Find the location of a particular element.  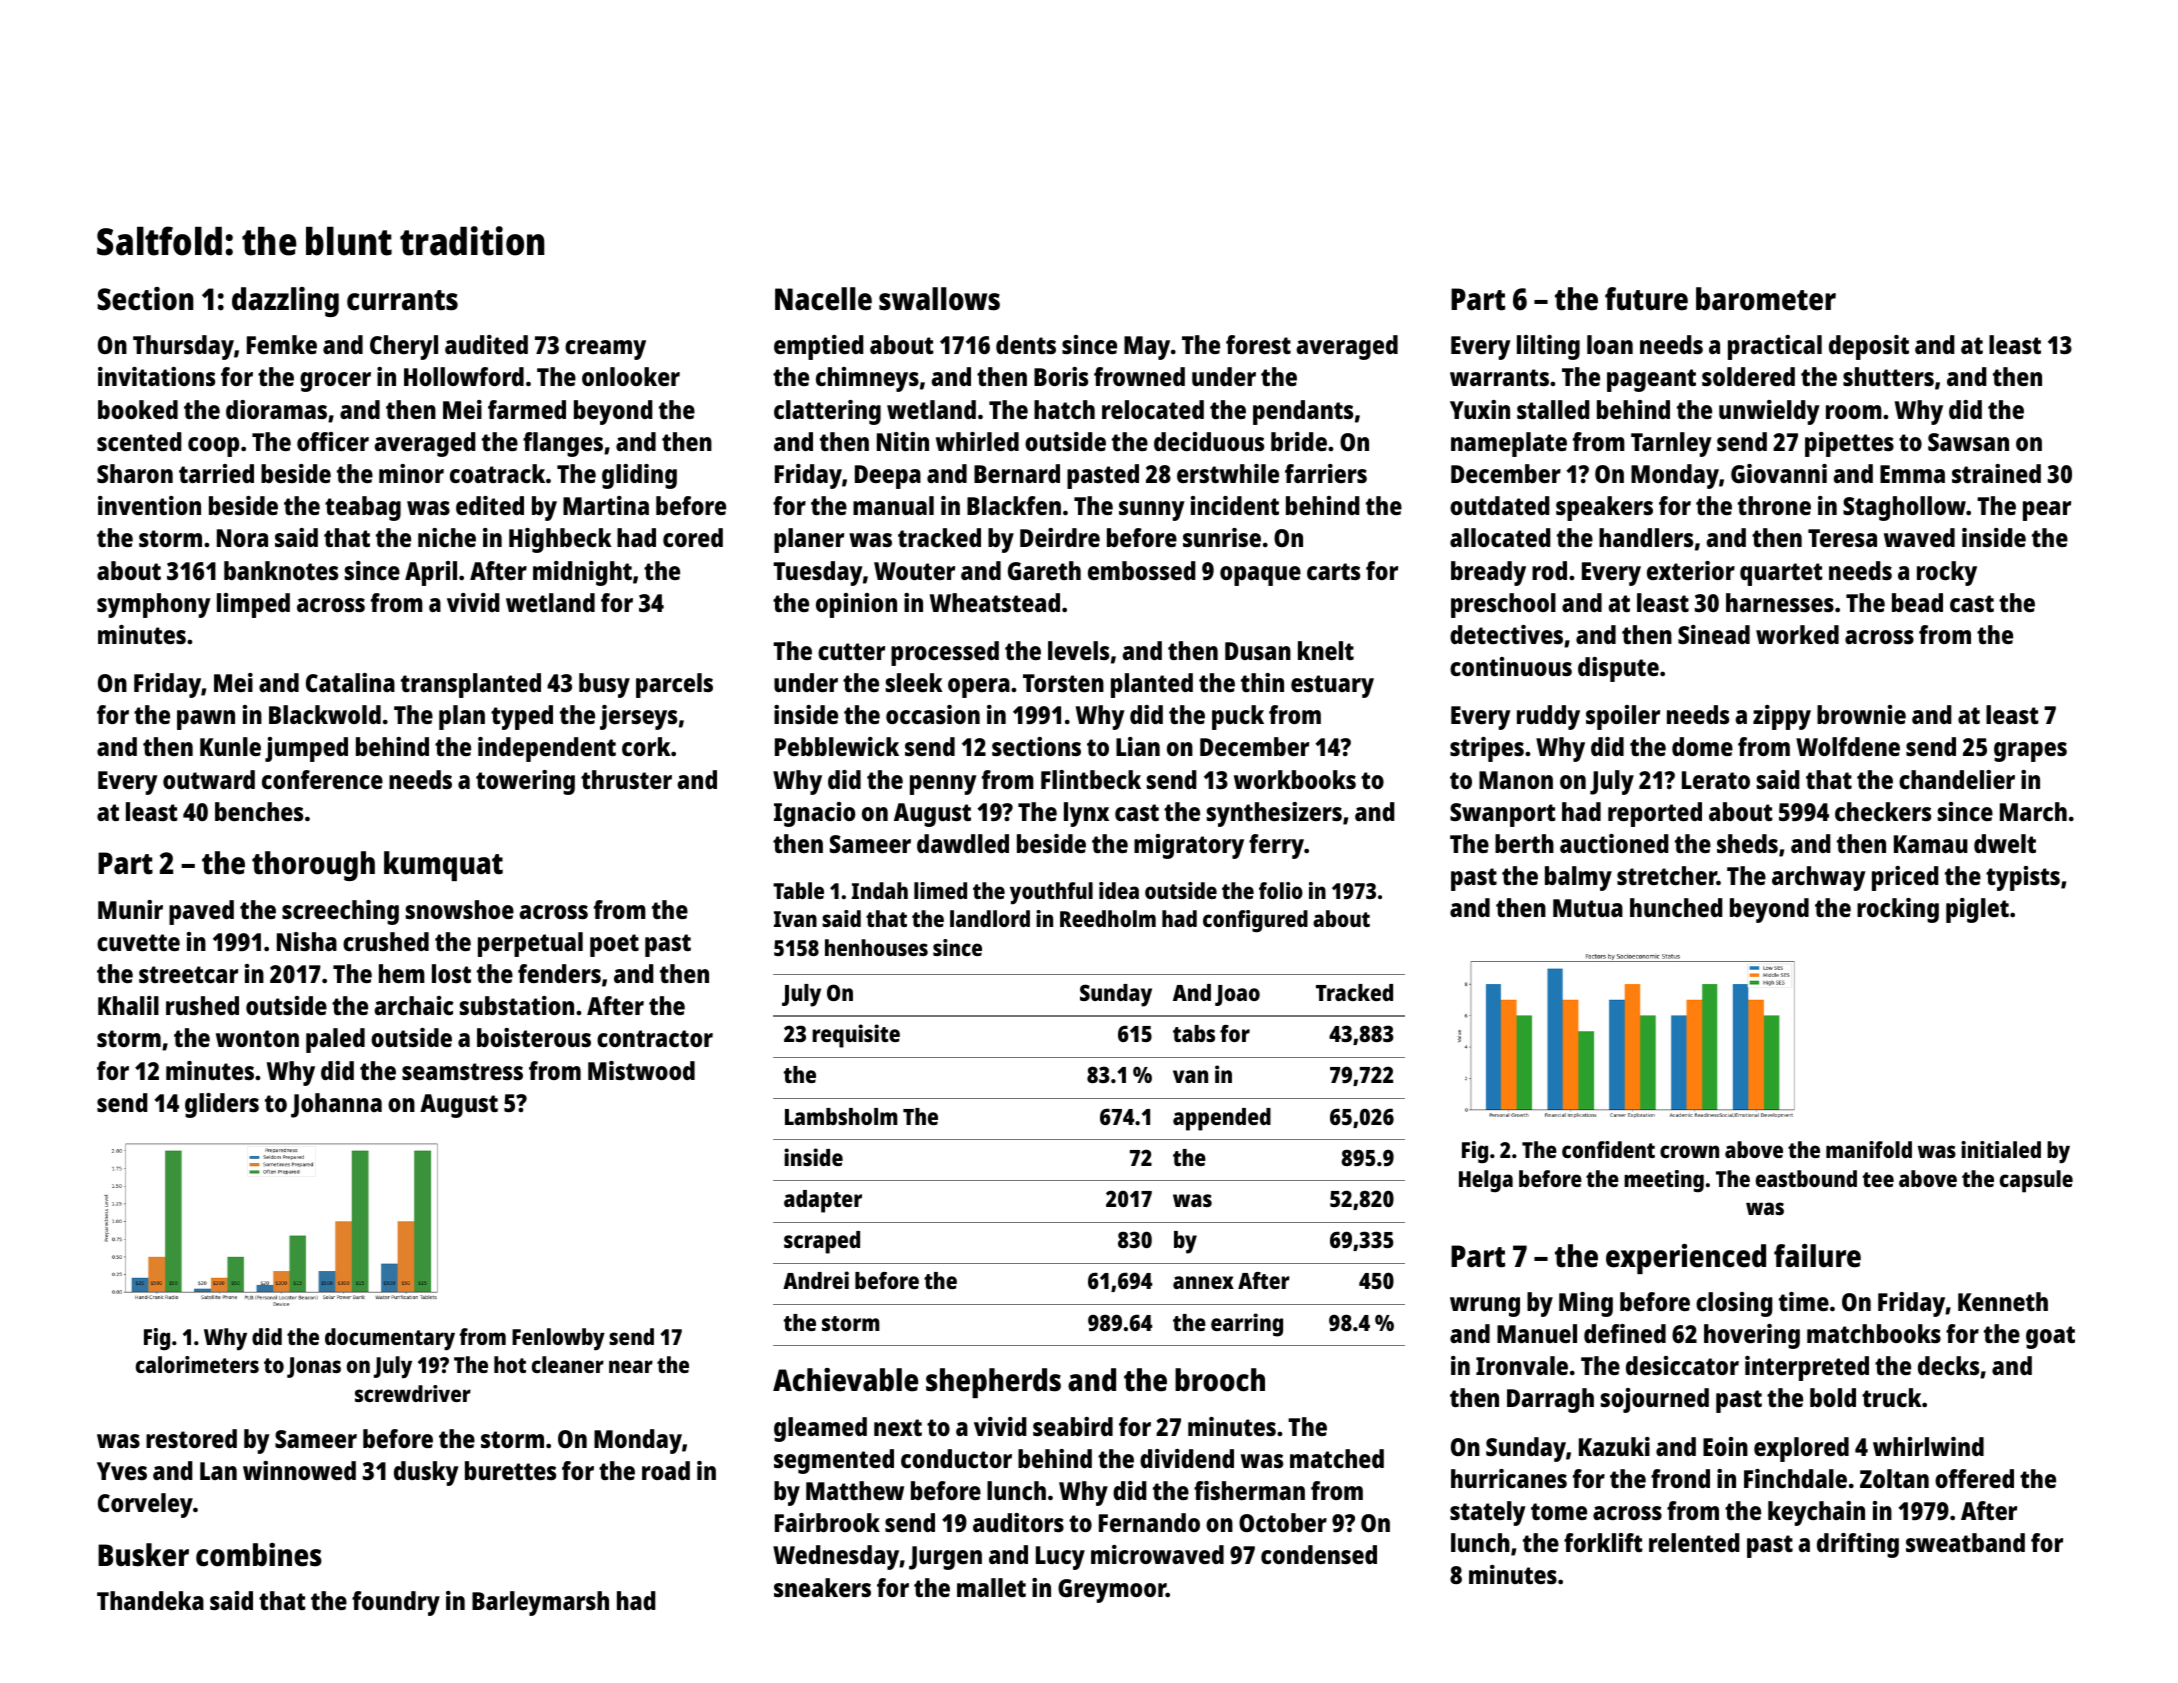

Lambsholm is located at coordinates (841, 1116).
